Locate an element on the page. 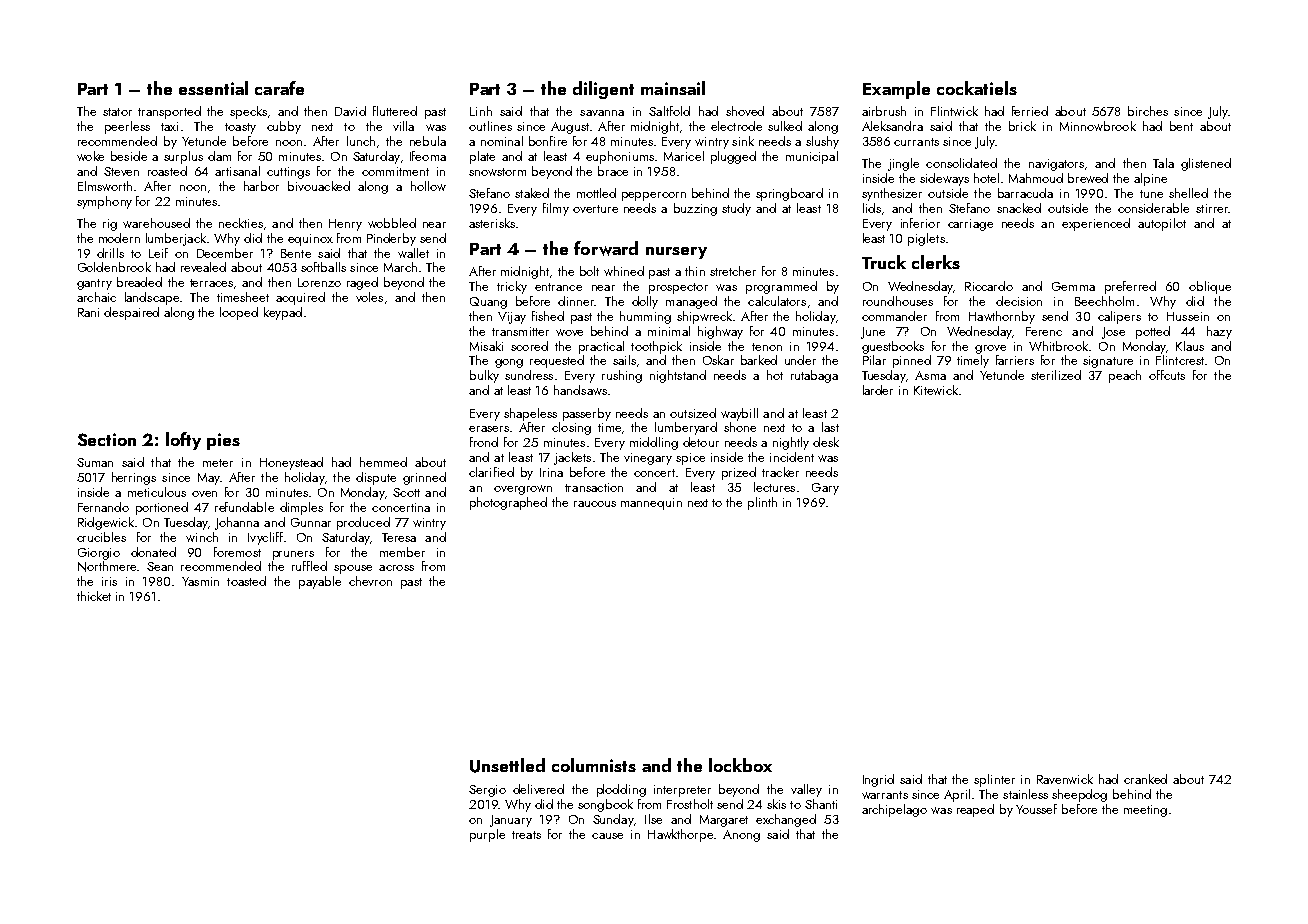 Image resolution: width=1308 pixels, height=924 pixels. lumberyard is located at coordinates (686, 428).
